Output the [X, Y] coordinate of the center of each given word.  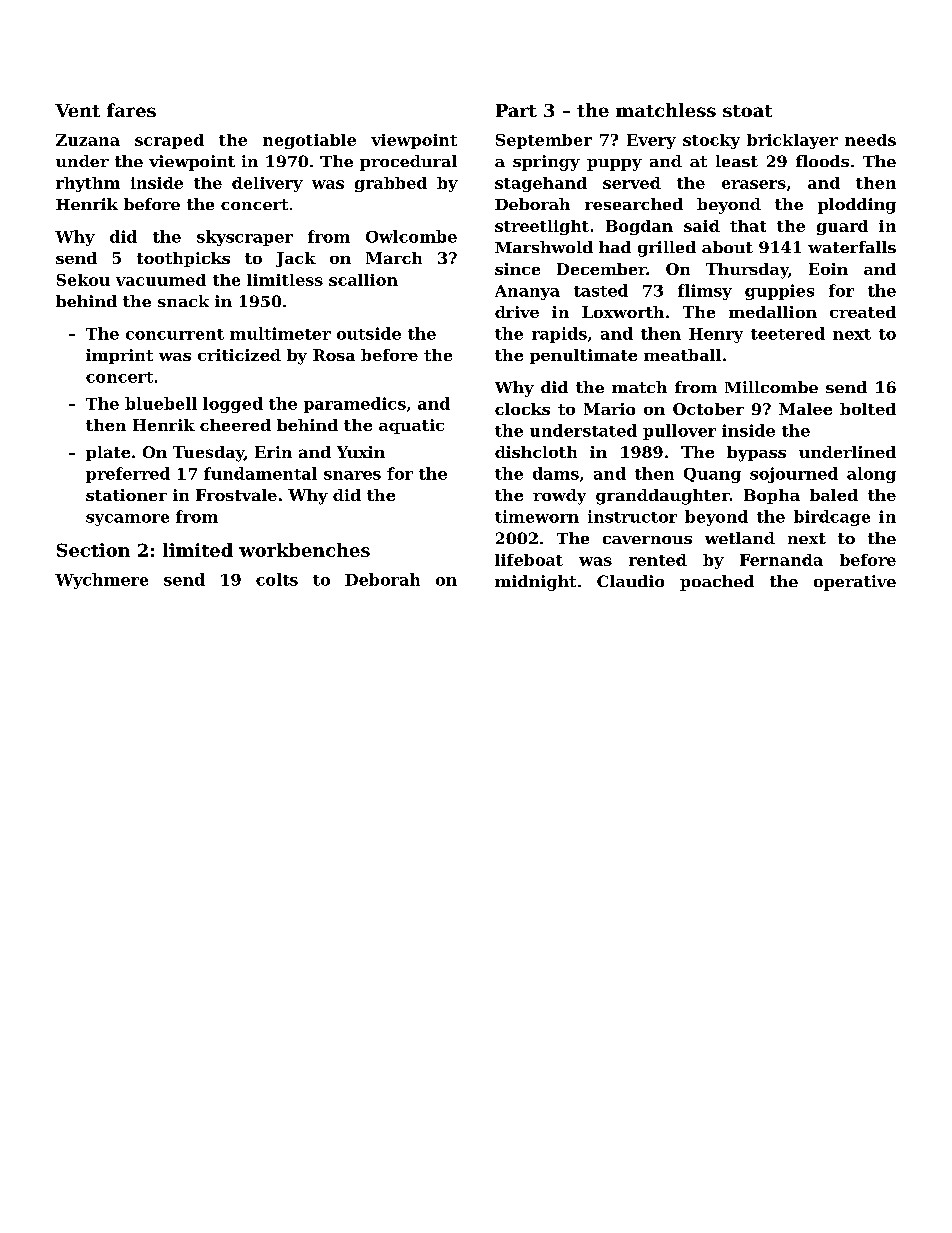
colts [277, 579]
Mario [609, 409]
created [863, 312]
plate [108, 453]
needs [870, 140]
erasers [754, 184]
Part [516, 110]
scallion [363, 280]
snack [183, 301]
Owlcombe [411, 236]
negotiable [309, 141]
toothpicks [183, 259]
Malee [805, 409]
